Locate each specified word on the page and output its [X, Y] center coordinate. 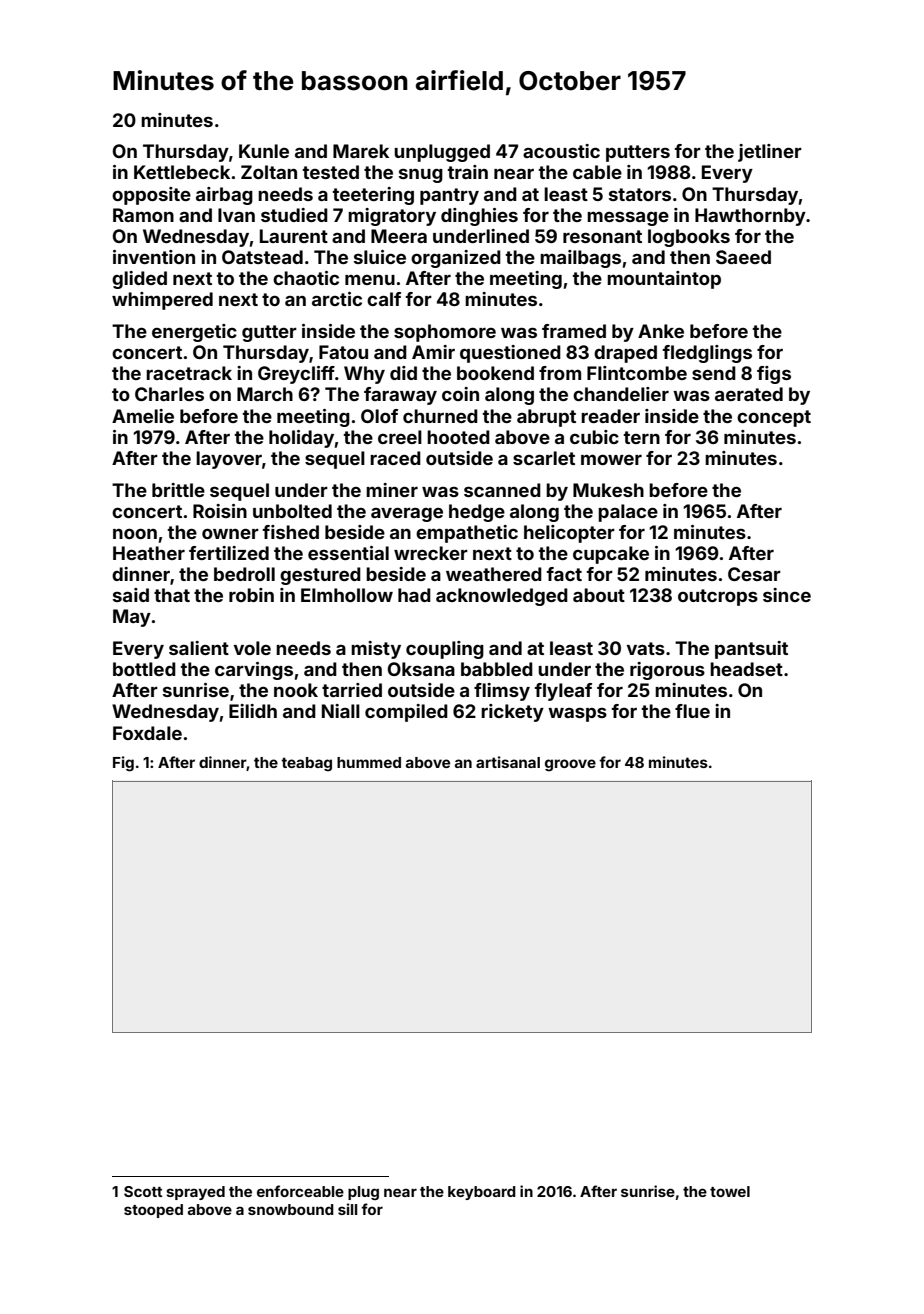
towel [730, 1191]
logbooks [689, 238]
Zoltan [269, 172]
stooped [153, 1211]
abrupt [546, 418]
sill [347, 1209]
